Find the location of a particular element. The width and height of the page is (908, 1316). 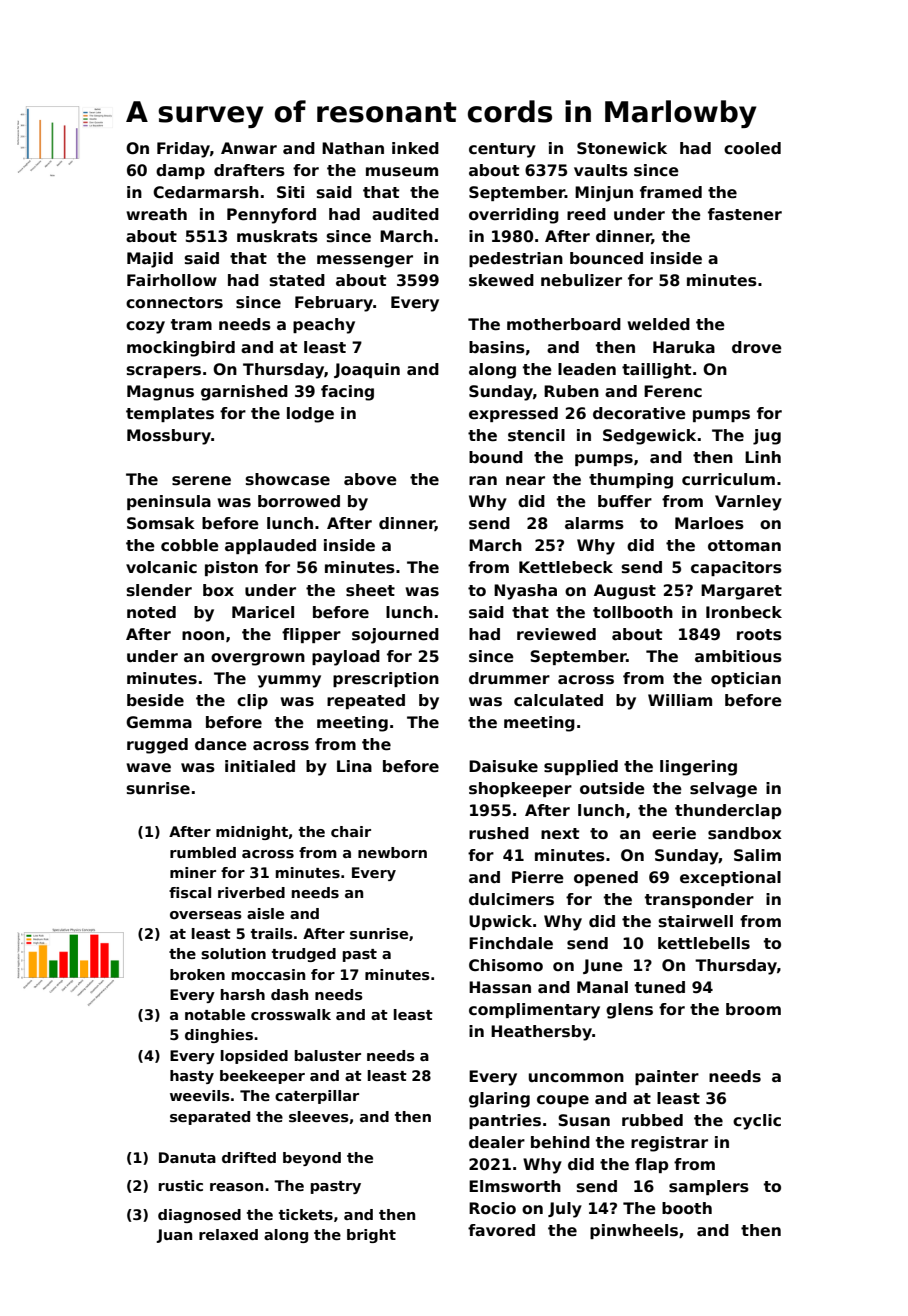

rubbed is located at coordinates (652, 1120).
